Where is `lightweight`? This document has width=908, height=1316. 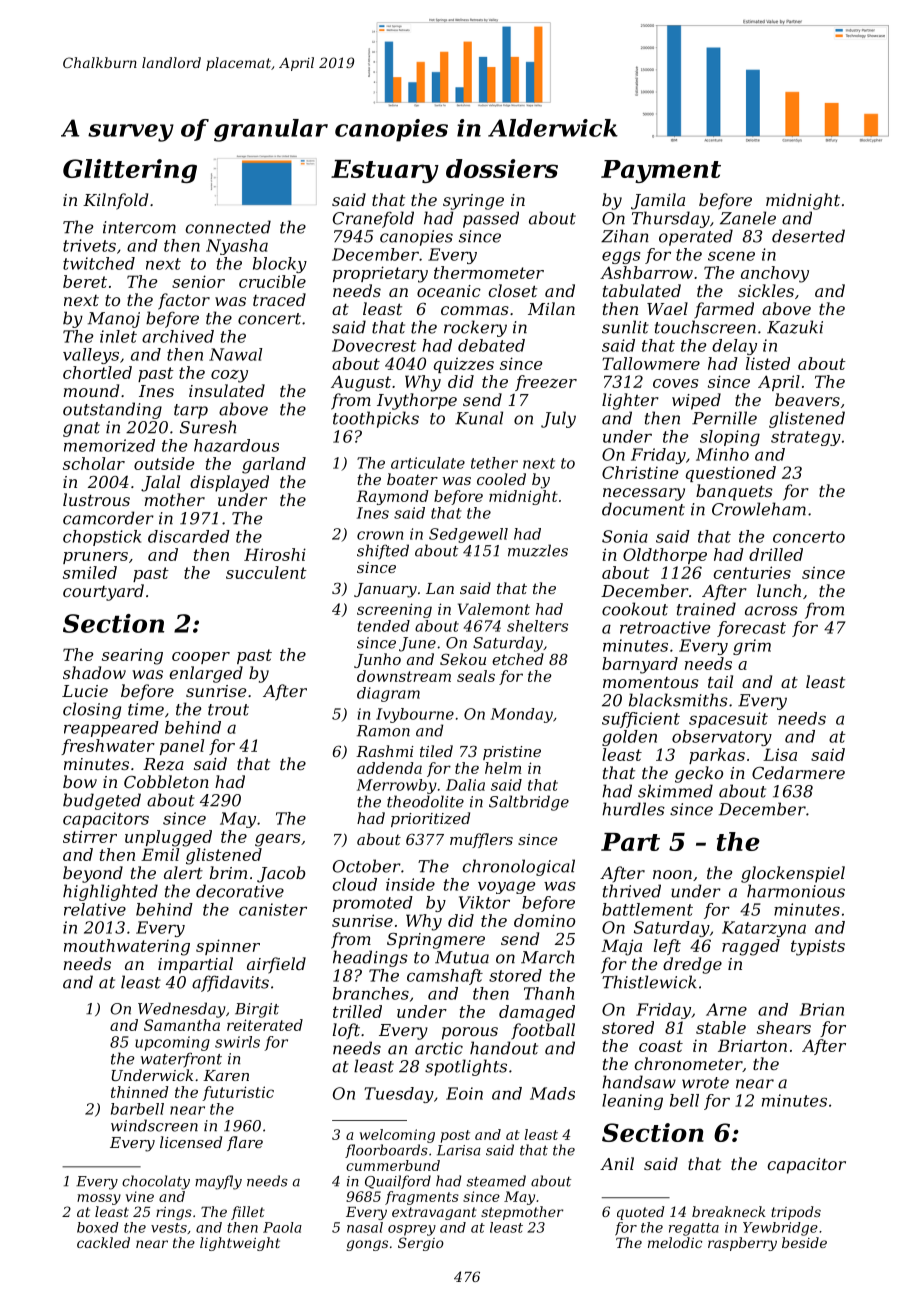
lightweight is located at coordinates (240, 1244).
